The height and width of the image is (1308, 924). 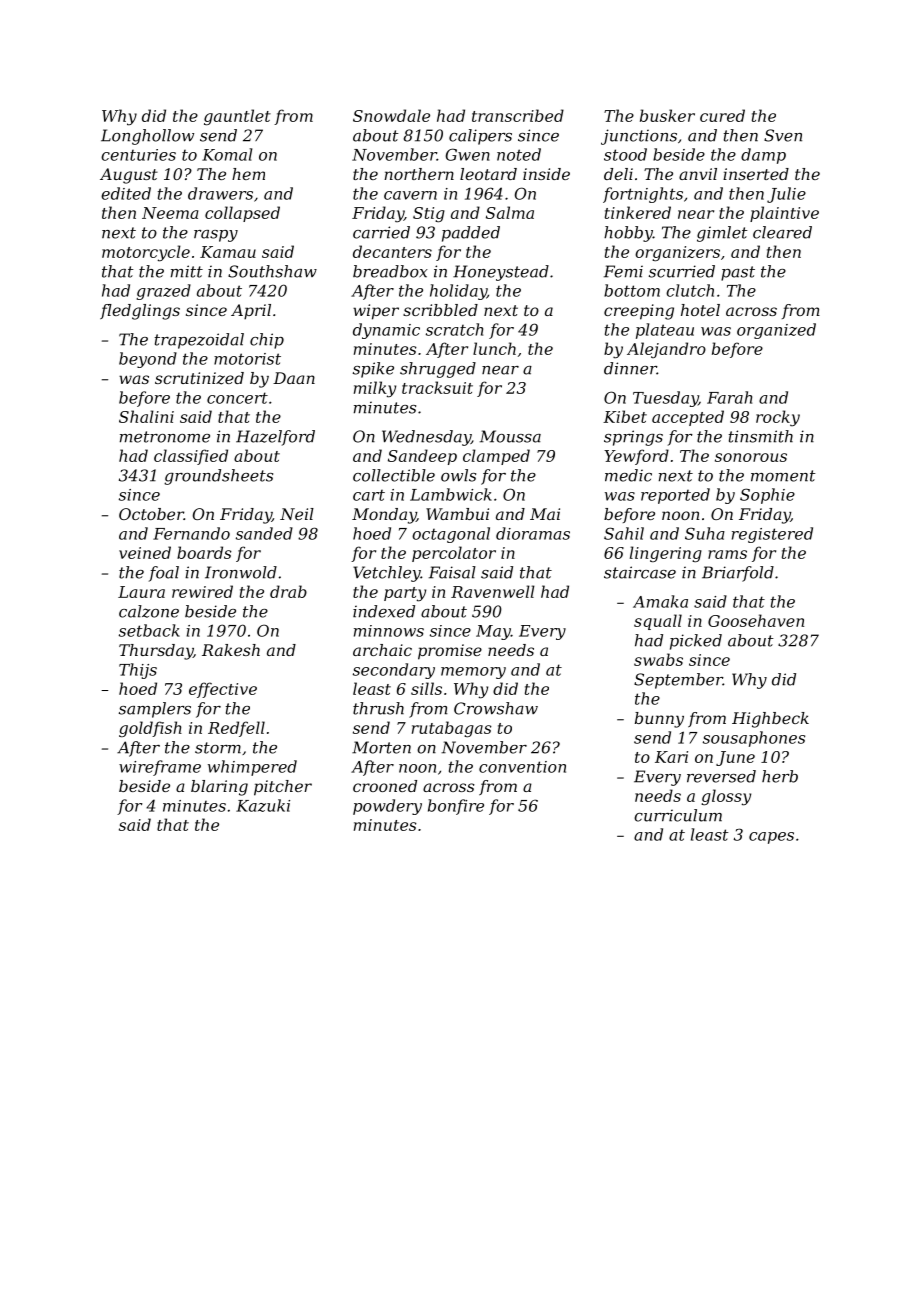 What do you see at coordinates (494, 348) in the image?
I see `lunch` at bounding box center [494, 348].
